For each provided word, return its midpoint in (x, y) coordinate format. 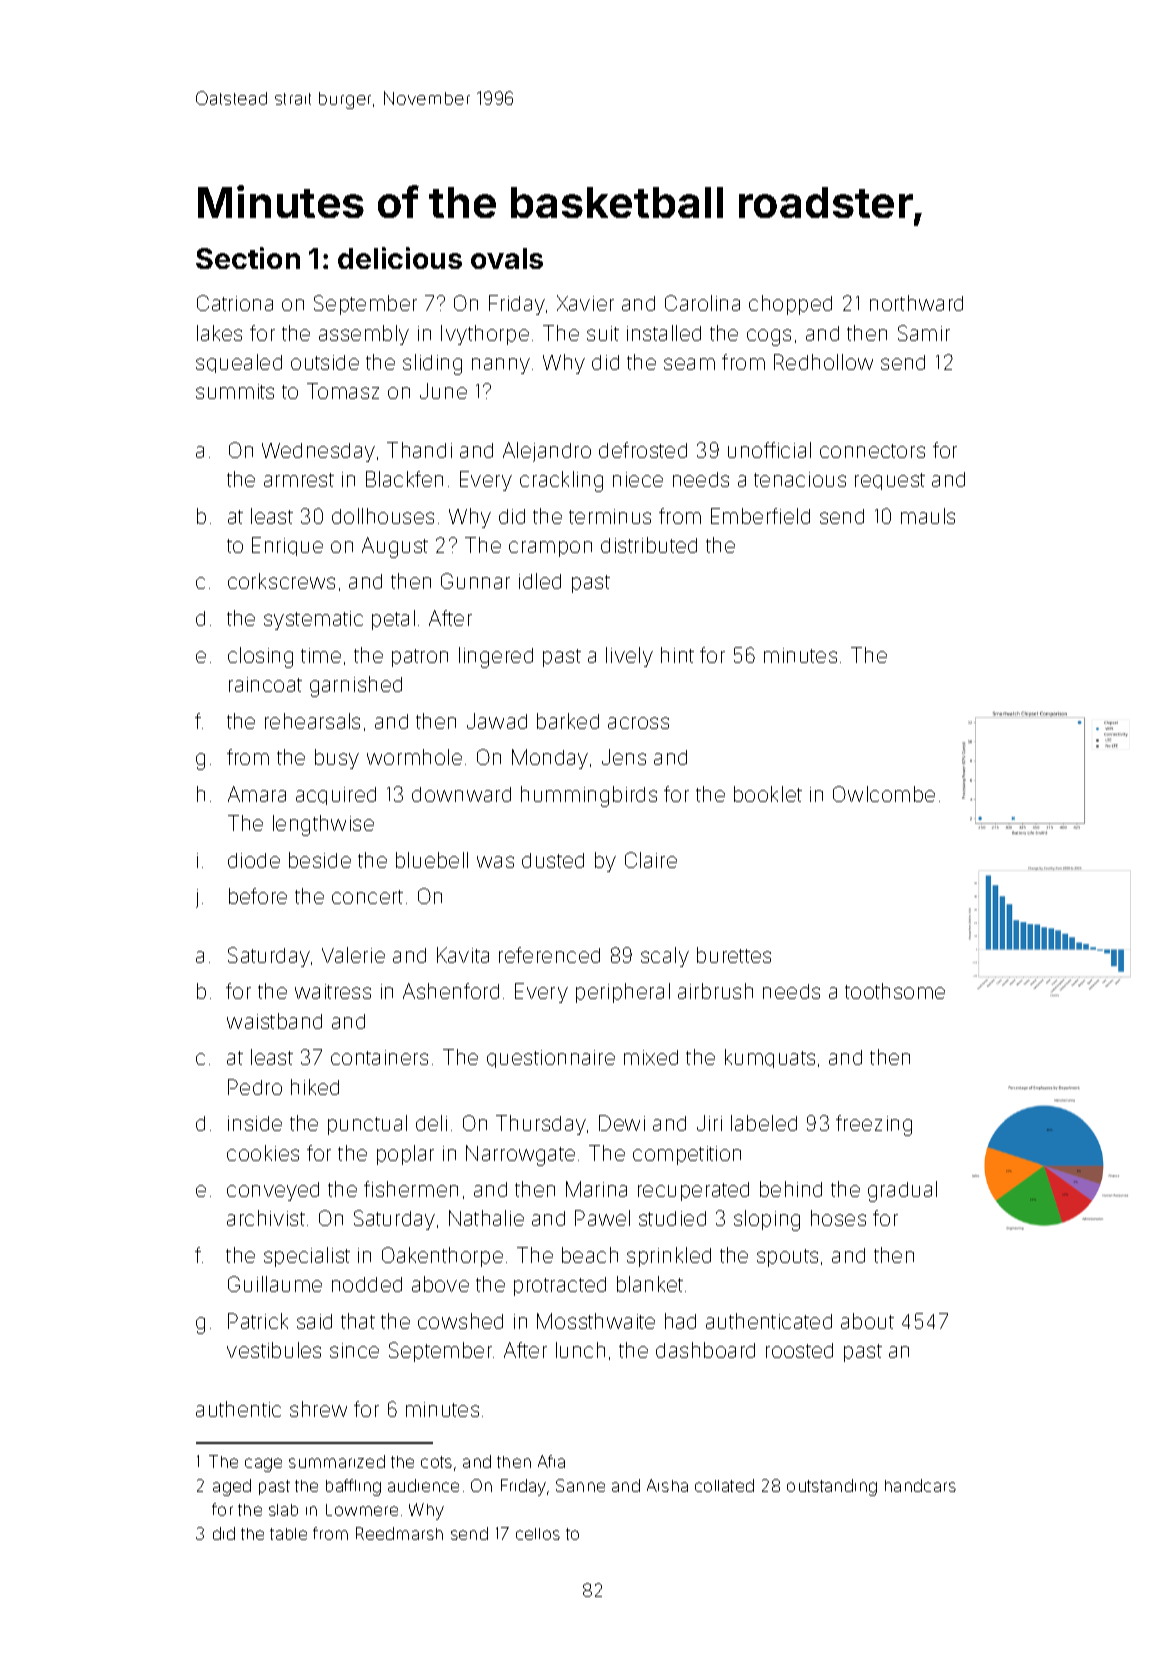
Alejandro (547, 452)
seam (689, 364)
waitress (333, 991)
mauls (928, 516)
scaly (665, 957)
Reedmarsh (399, 1533)
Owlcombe (884, 794)
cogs (769, 337)
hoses (838, 1218)
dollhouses (383, 516)
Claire (651, 860)
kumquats (770, 1058)
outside (325, 362)
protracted (560, 1286)
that (358, 1321)
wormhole (414, 757)
